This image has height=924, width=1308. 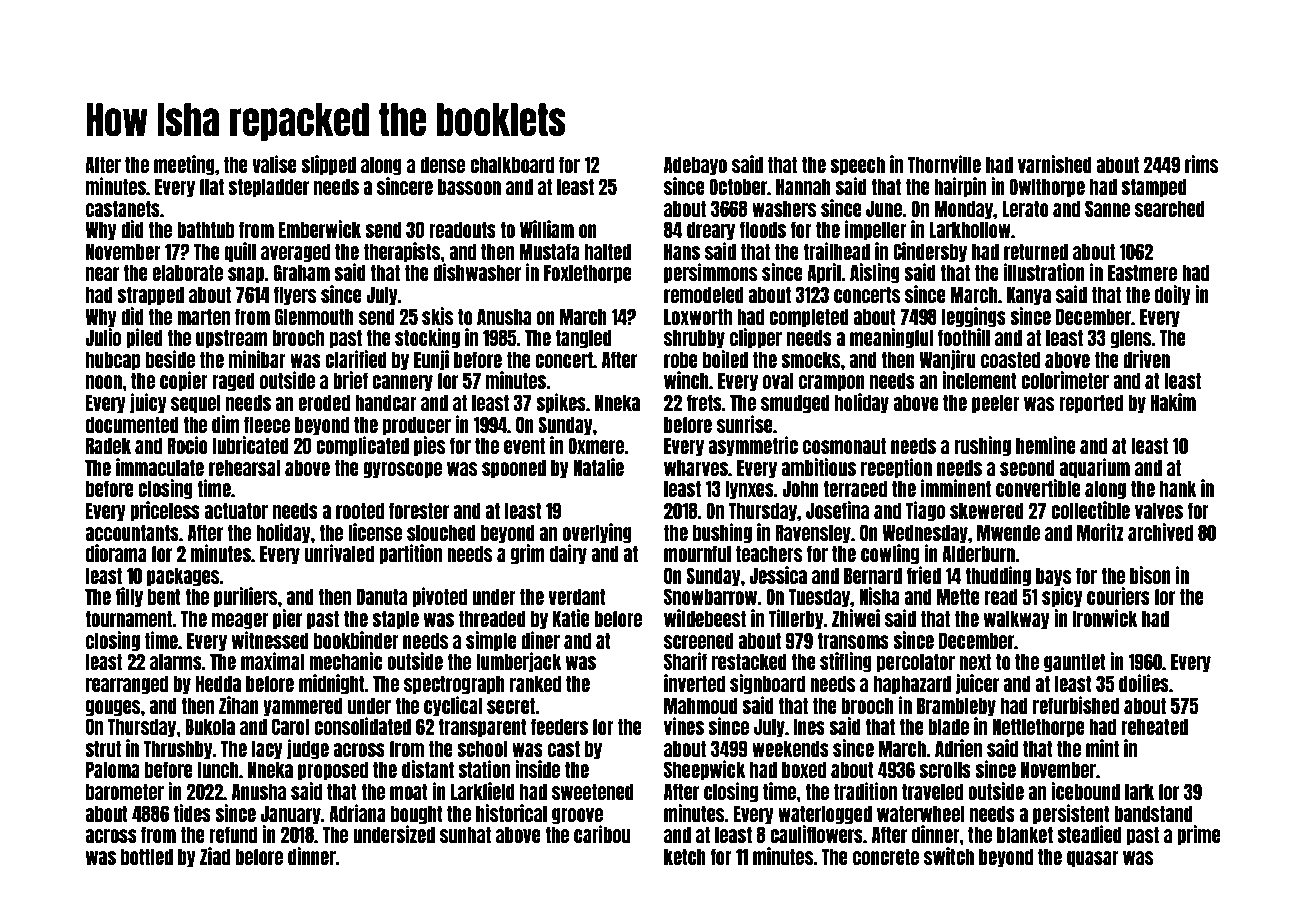 What do you see at coordinates (1089, 834) in the image?
I see `steadied` at bounding box center [1089, 834].
